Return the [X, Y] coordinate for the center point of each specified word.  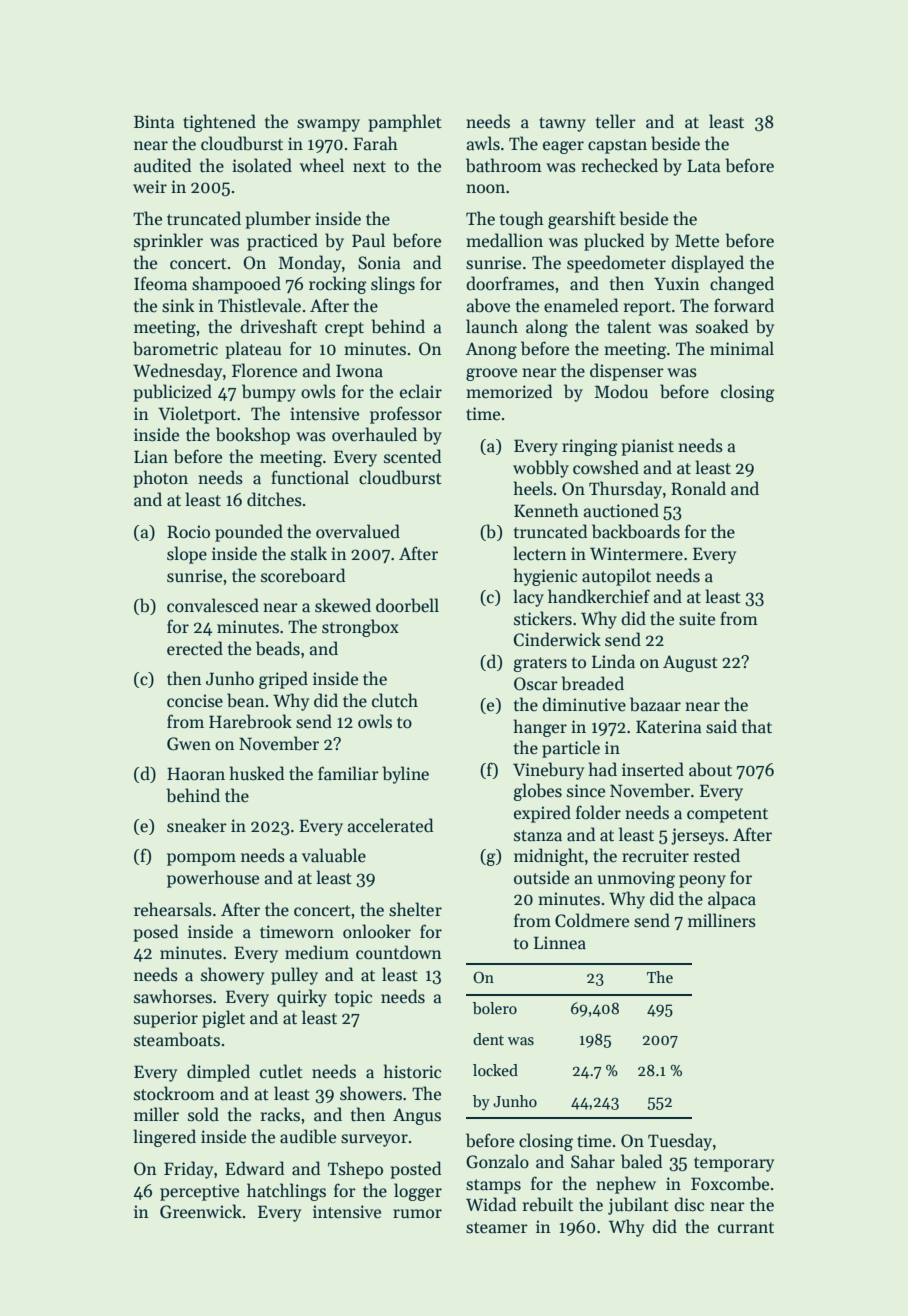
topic [353, 998]
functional [310, 477]
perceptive [199, 1192]
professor [406, 415]
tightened [219, 123]
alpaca [732, 900]
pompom [201, 859]
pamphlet [405, 123]
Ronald [698, 488]
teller [616, 121]
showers [371, 1093]
